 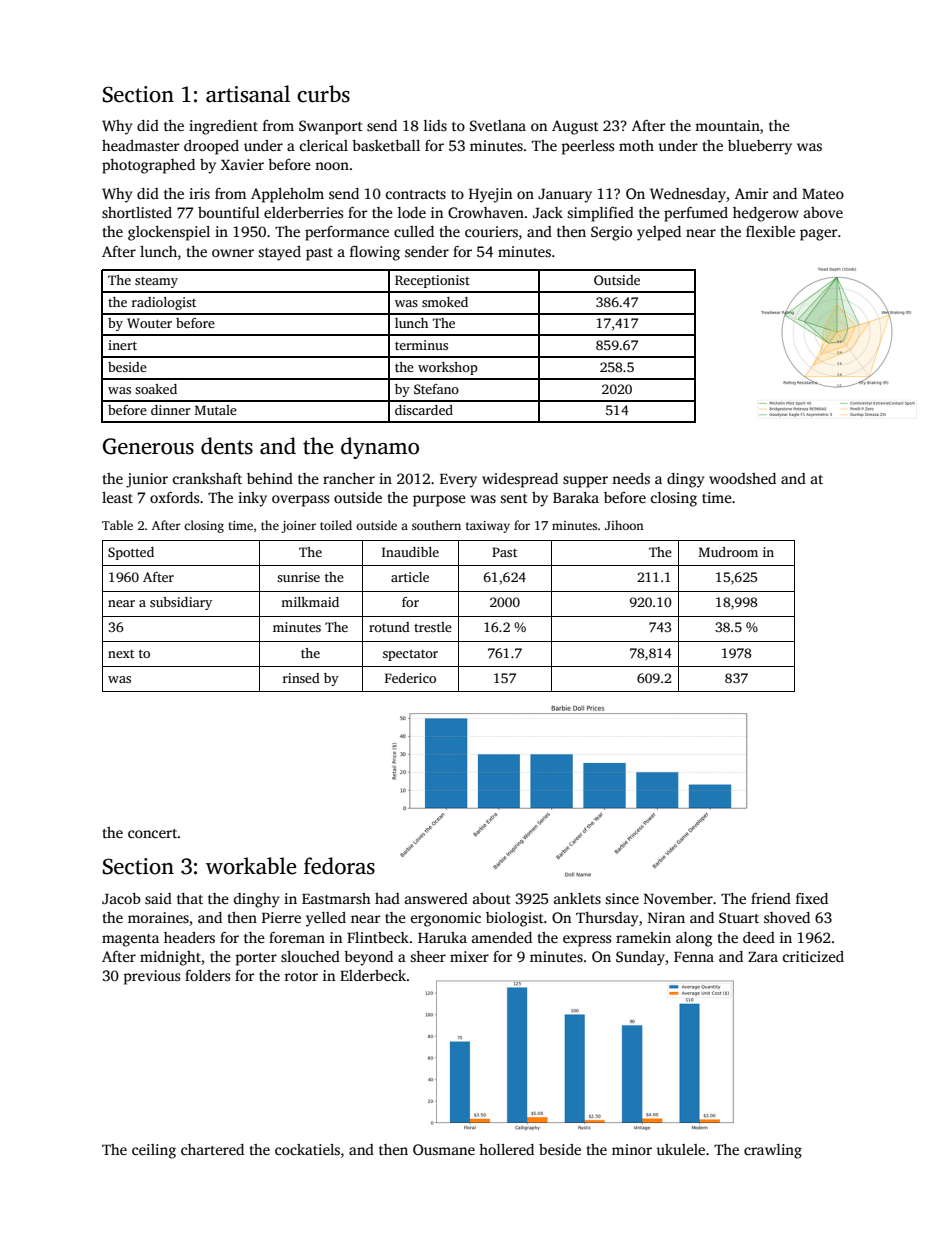 What do you see at coordinates (307, 1149) in the screenshot?
I see `cockatiels` at bounding box center [307, 1149].
